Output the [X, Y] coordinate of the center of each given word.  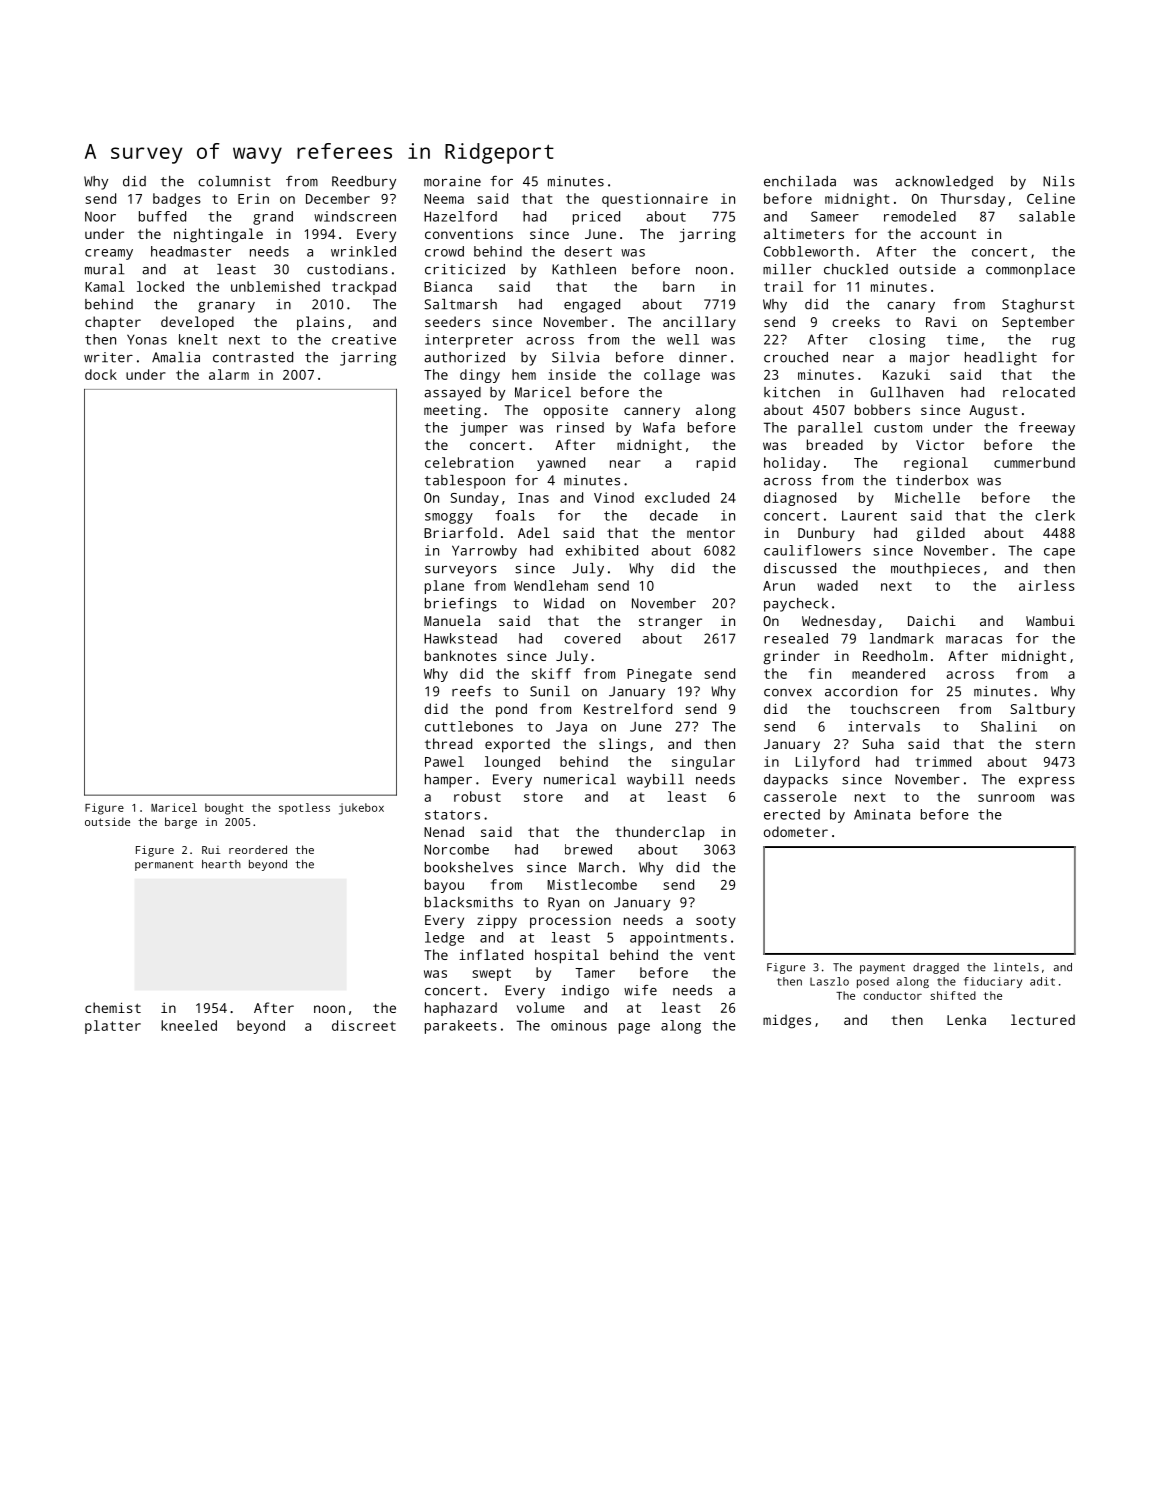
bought [224, 809]
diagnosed [800, 499]
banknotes [461, 655]
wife [640, 990]
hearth [221, 864]
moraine [452, 181]
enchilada [800, 181]
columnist [234, 181]
